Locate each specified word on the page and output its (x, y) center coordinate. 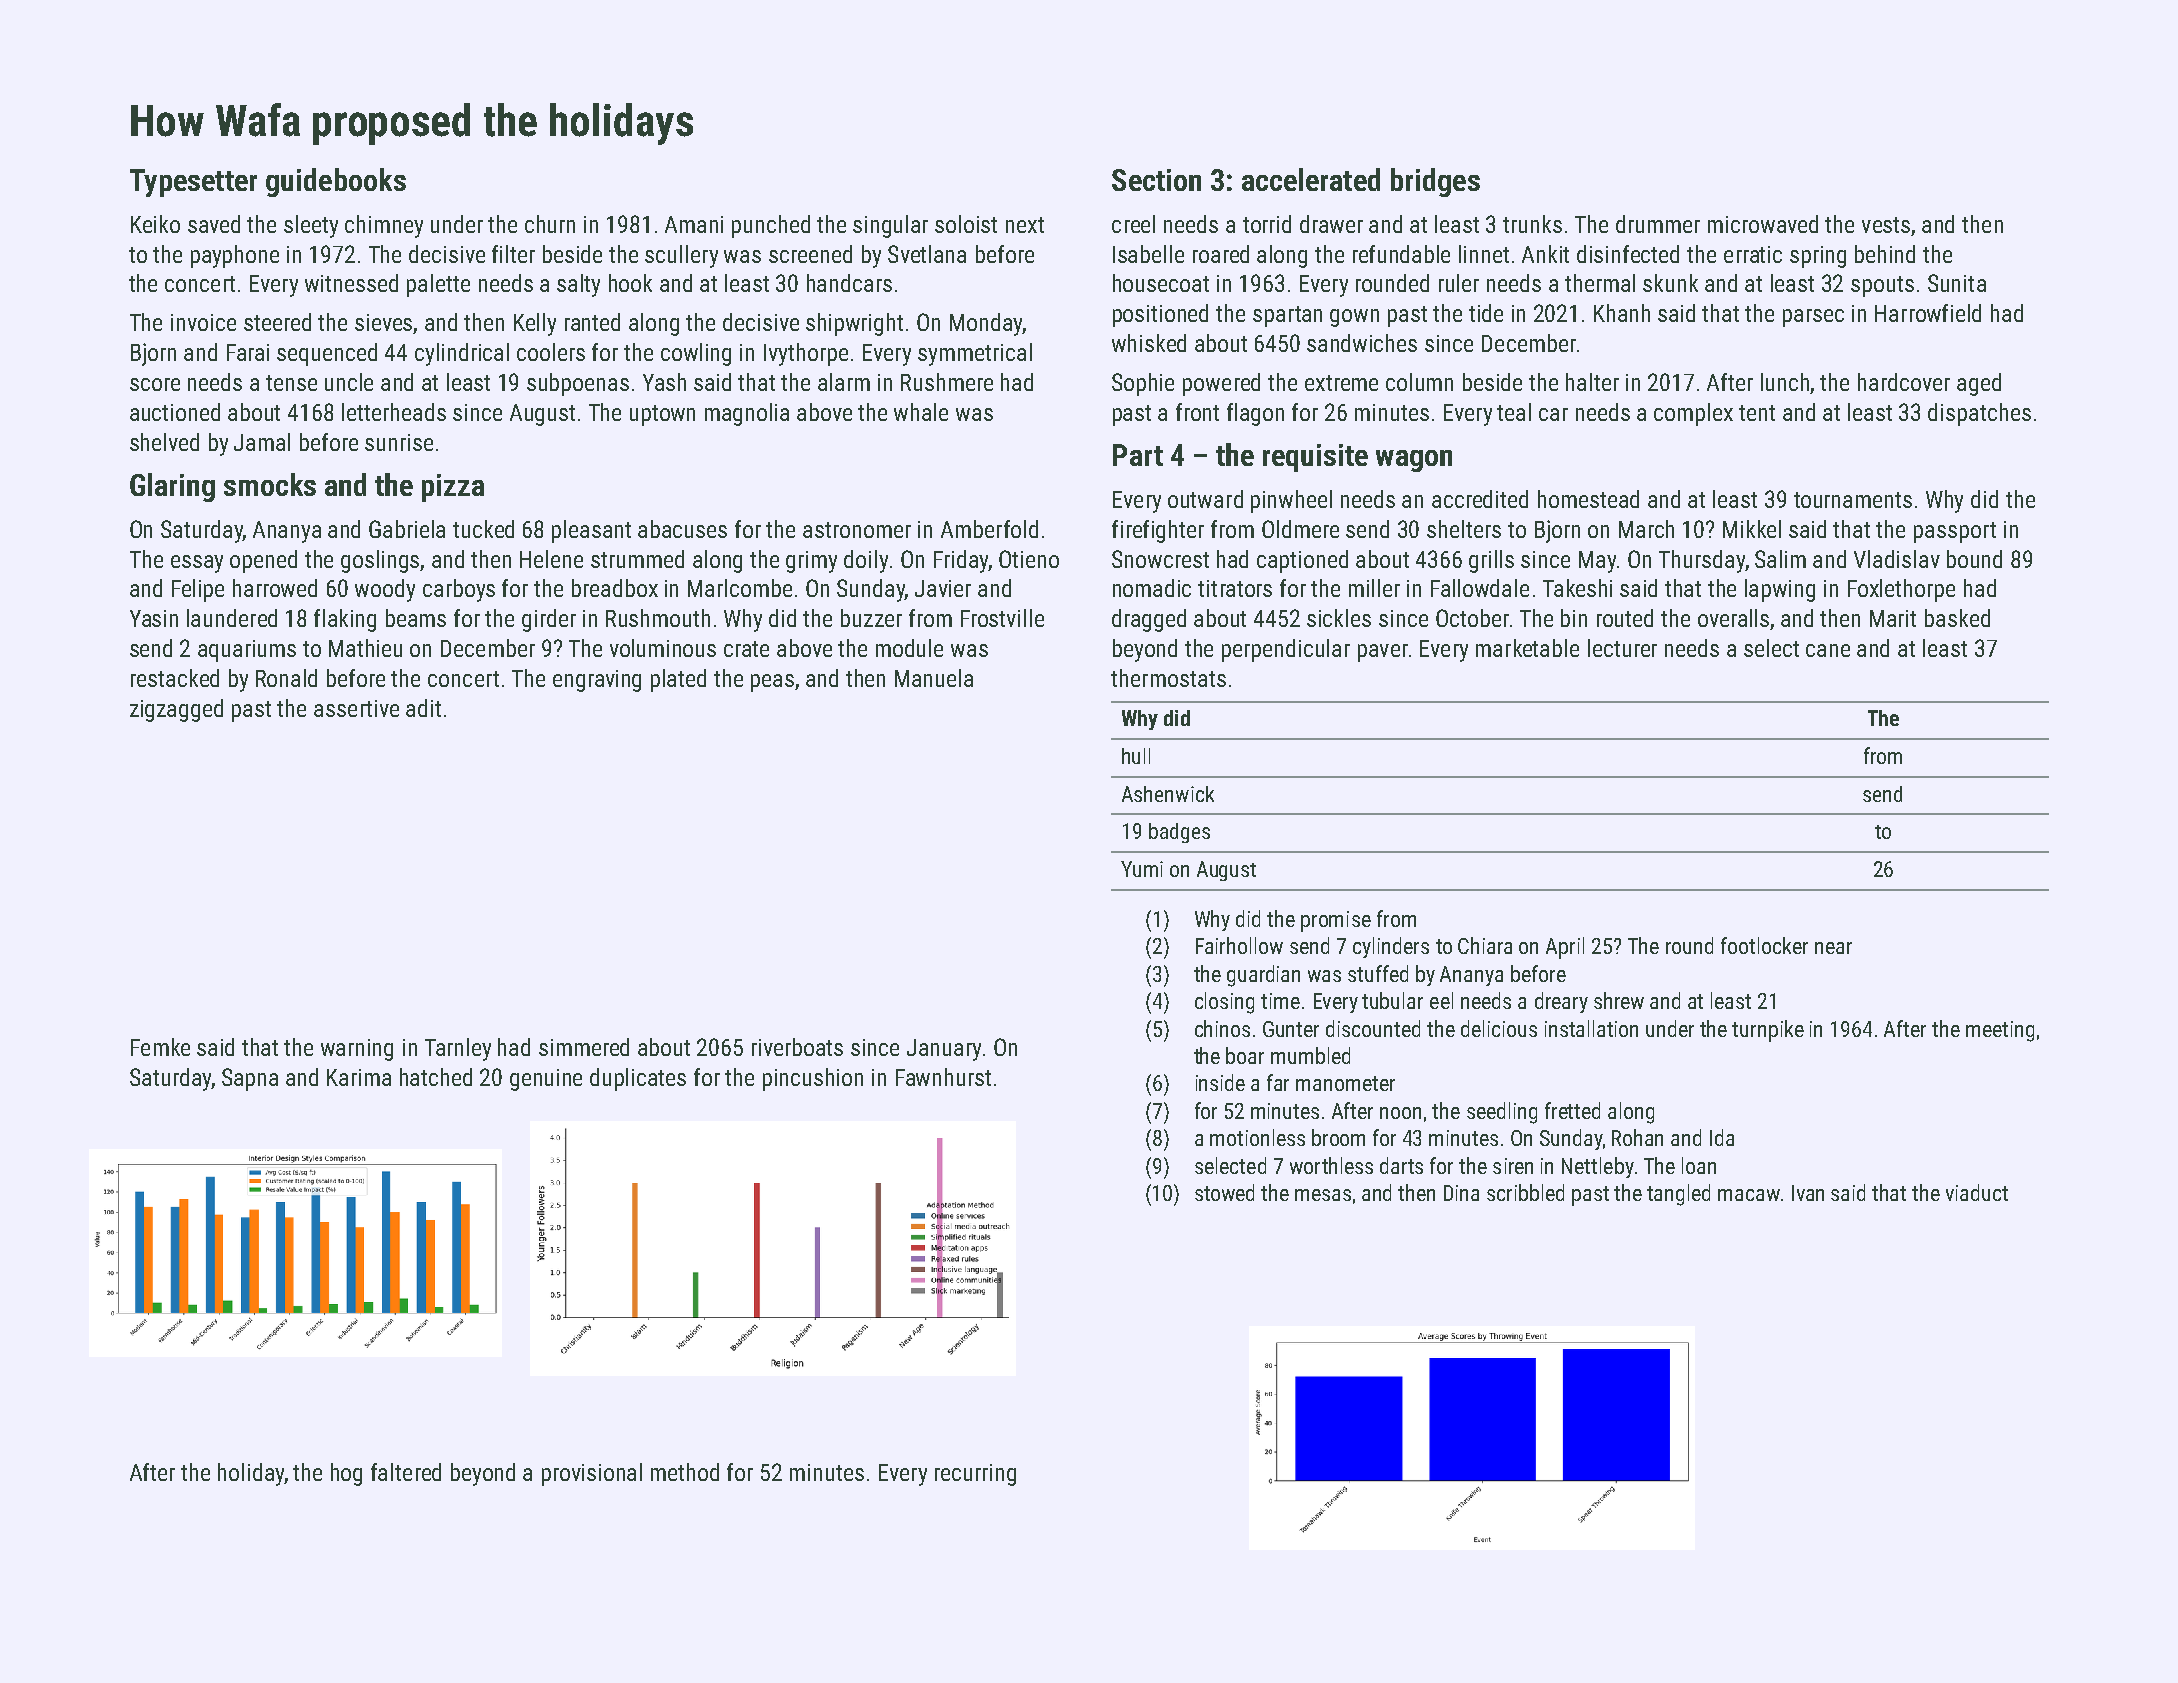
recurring (975, 1475)
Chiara (1485, 945)
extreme (1341, 383)
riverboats (797, 1047)
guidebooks (336, 182)
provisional (592, 1474)
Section (1156, 180)
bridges (1435, 182)
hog (346, 1474)
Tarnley (458, 1049)
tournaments (1853, 500)
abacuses (682, 529)
